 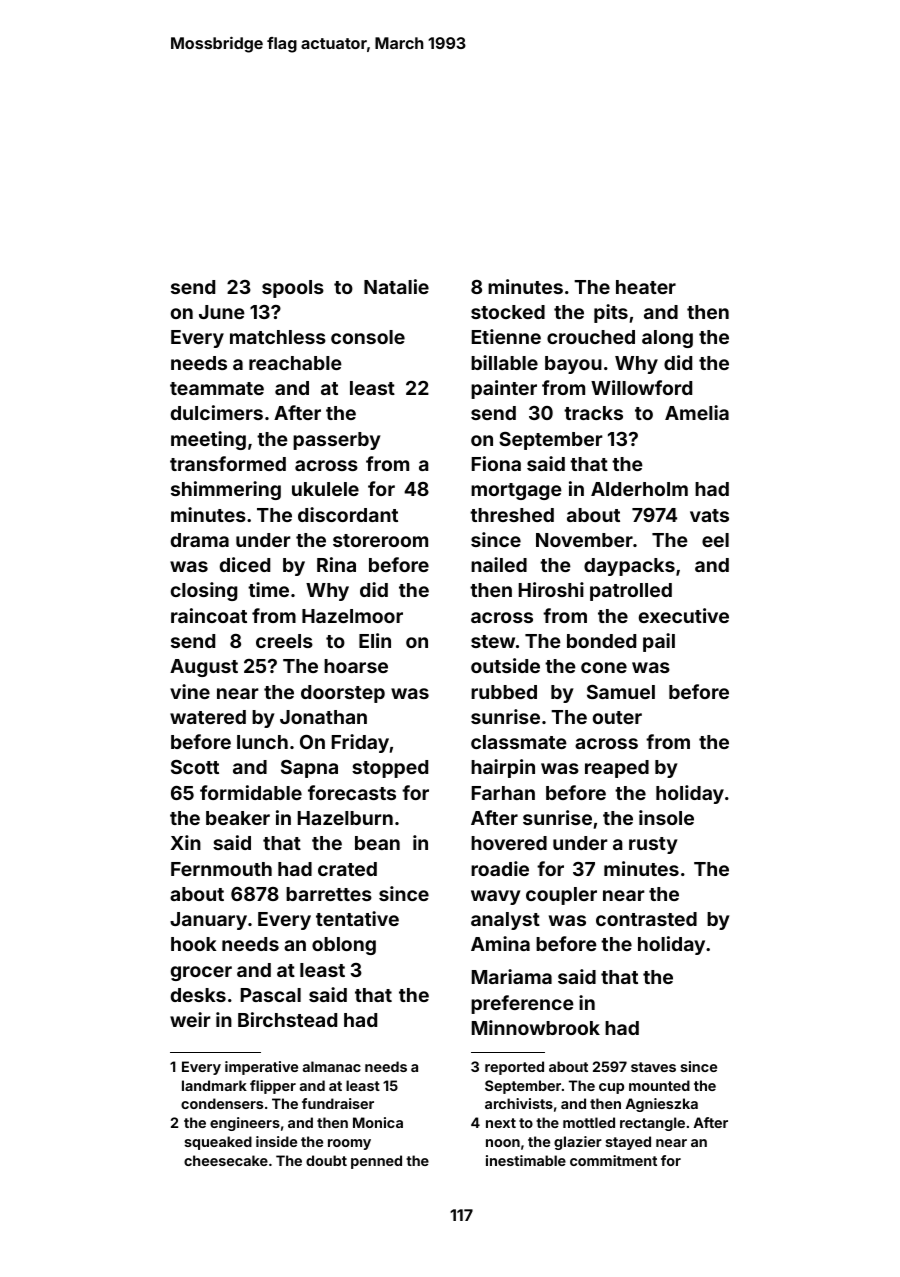 I want to click on Jonathan, so click(x=323, y=717).
